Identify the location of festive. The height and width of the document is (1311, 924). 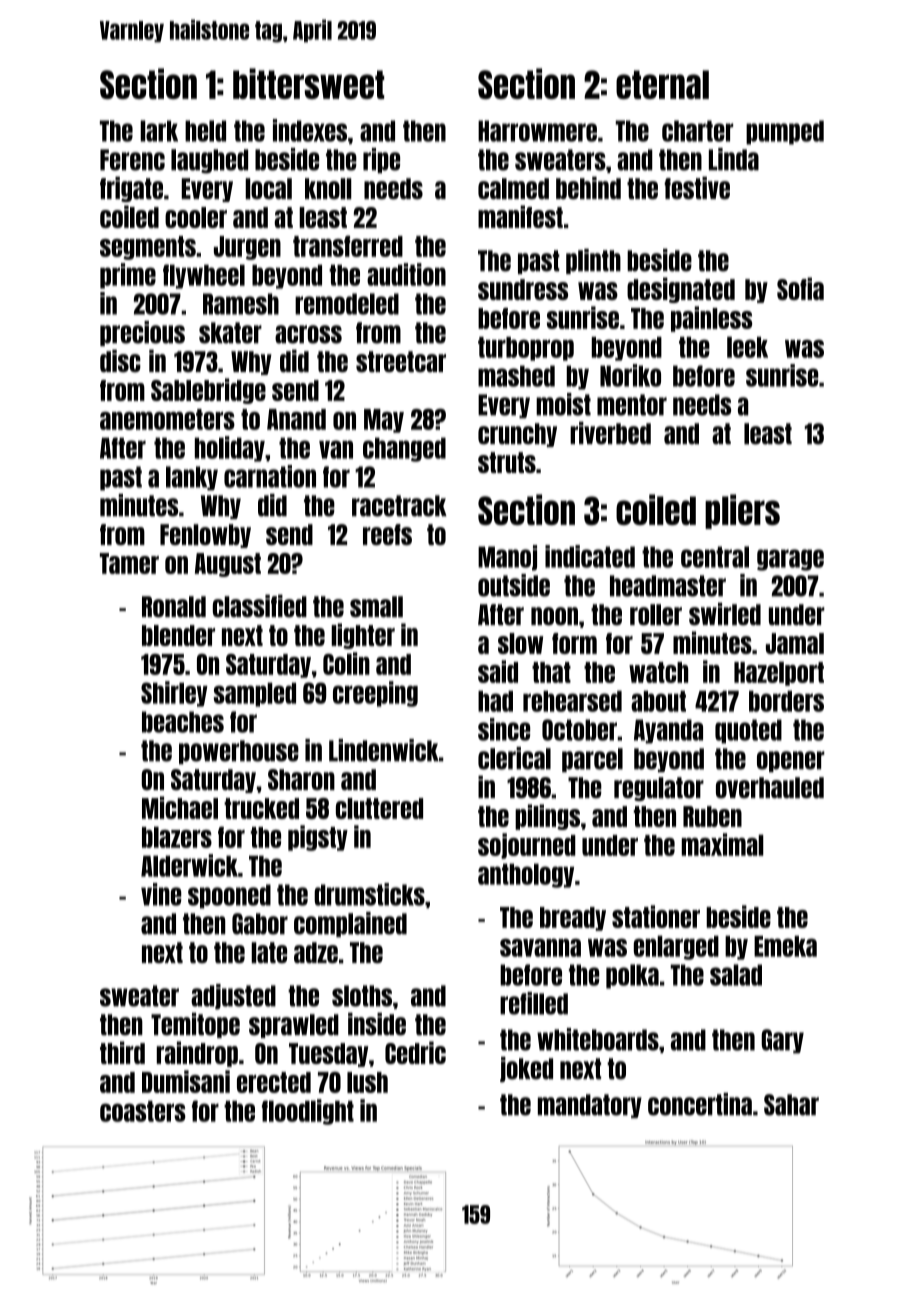
(697, 188).
